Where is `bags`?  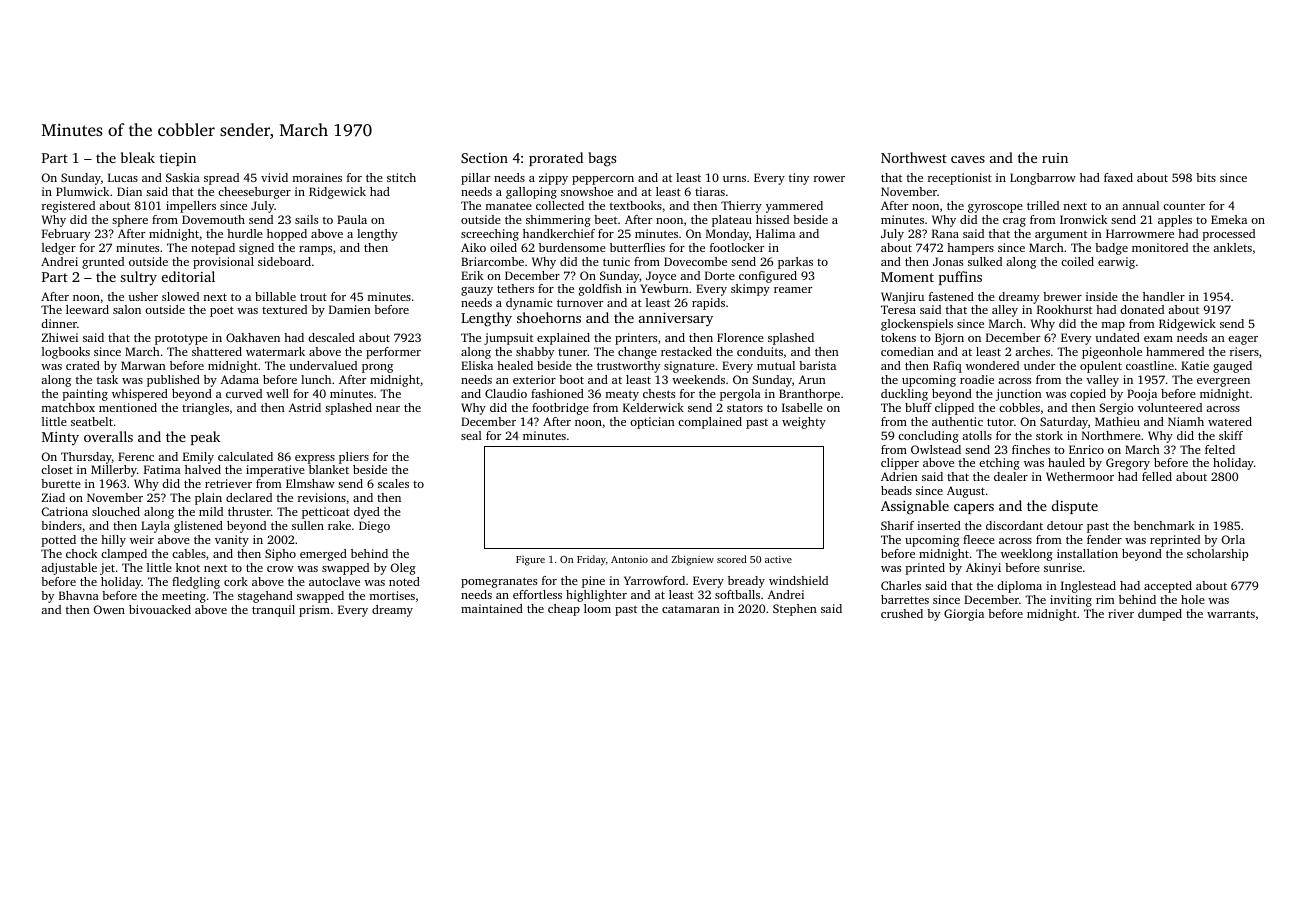
bags is located at coordinates (602, 159).
